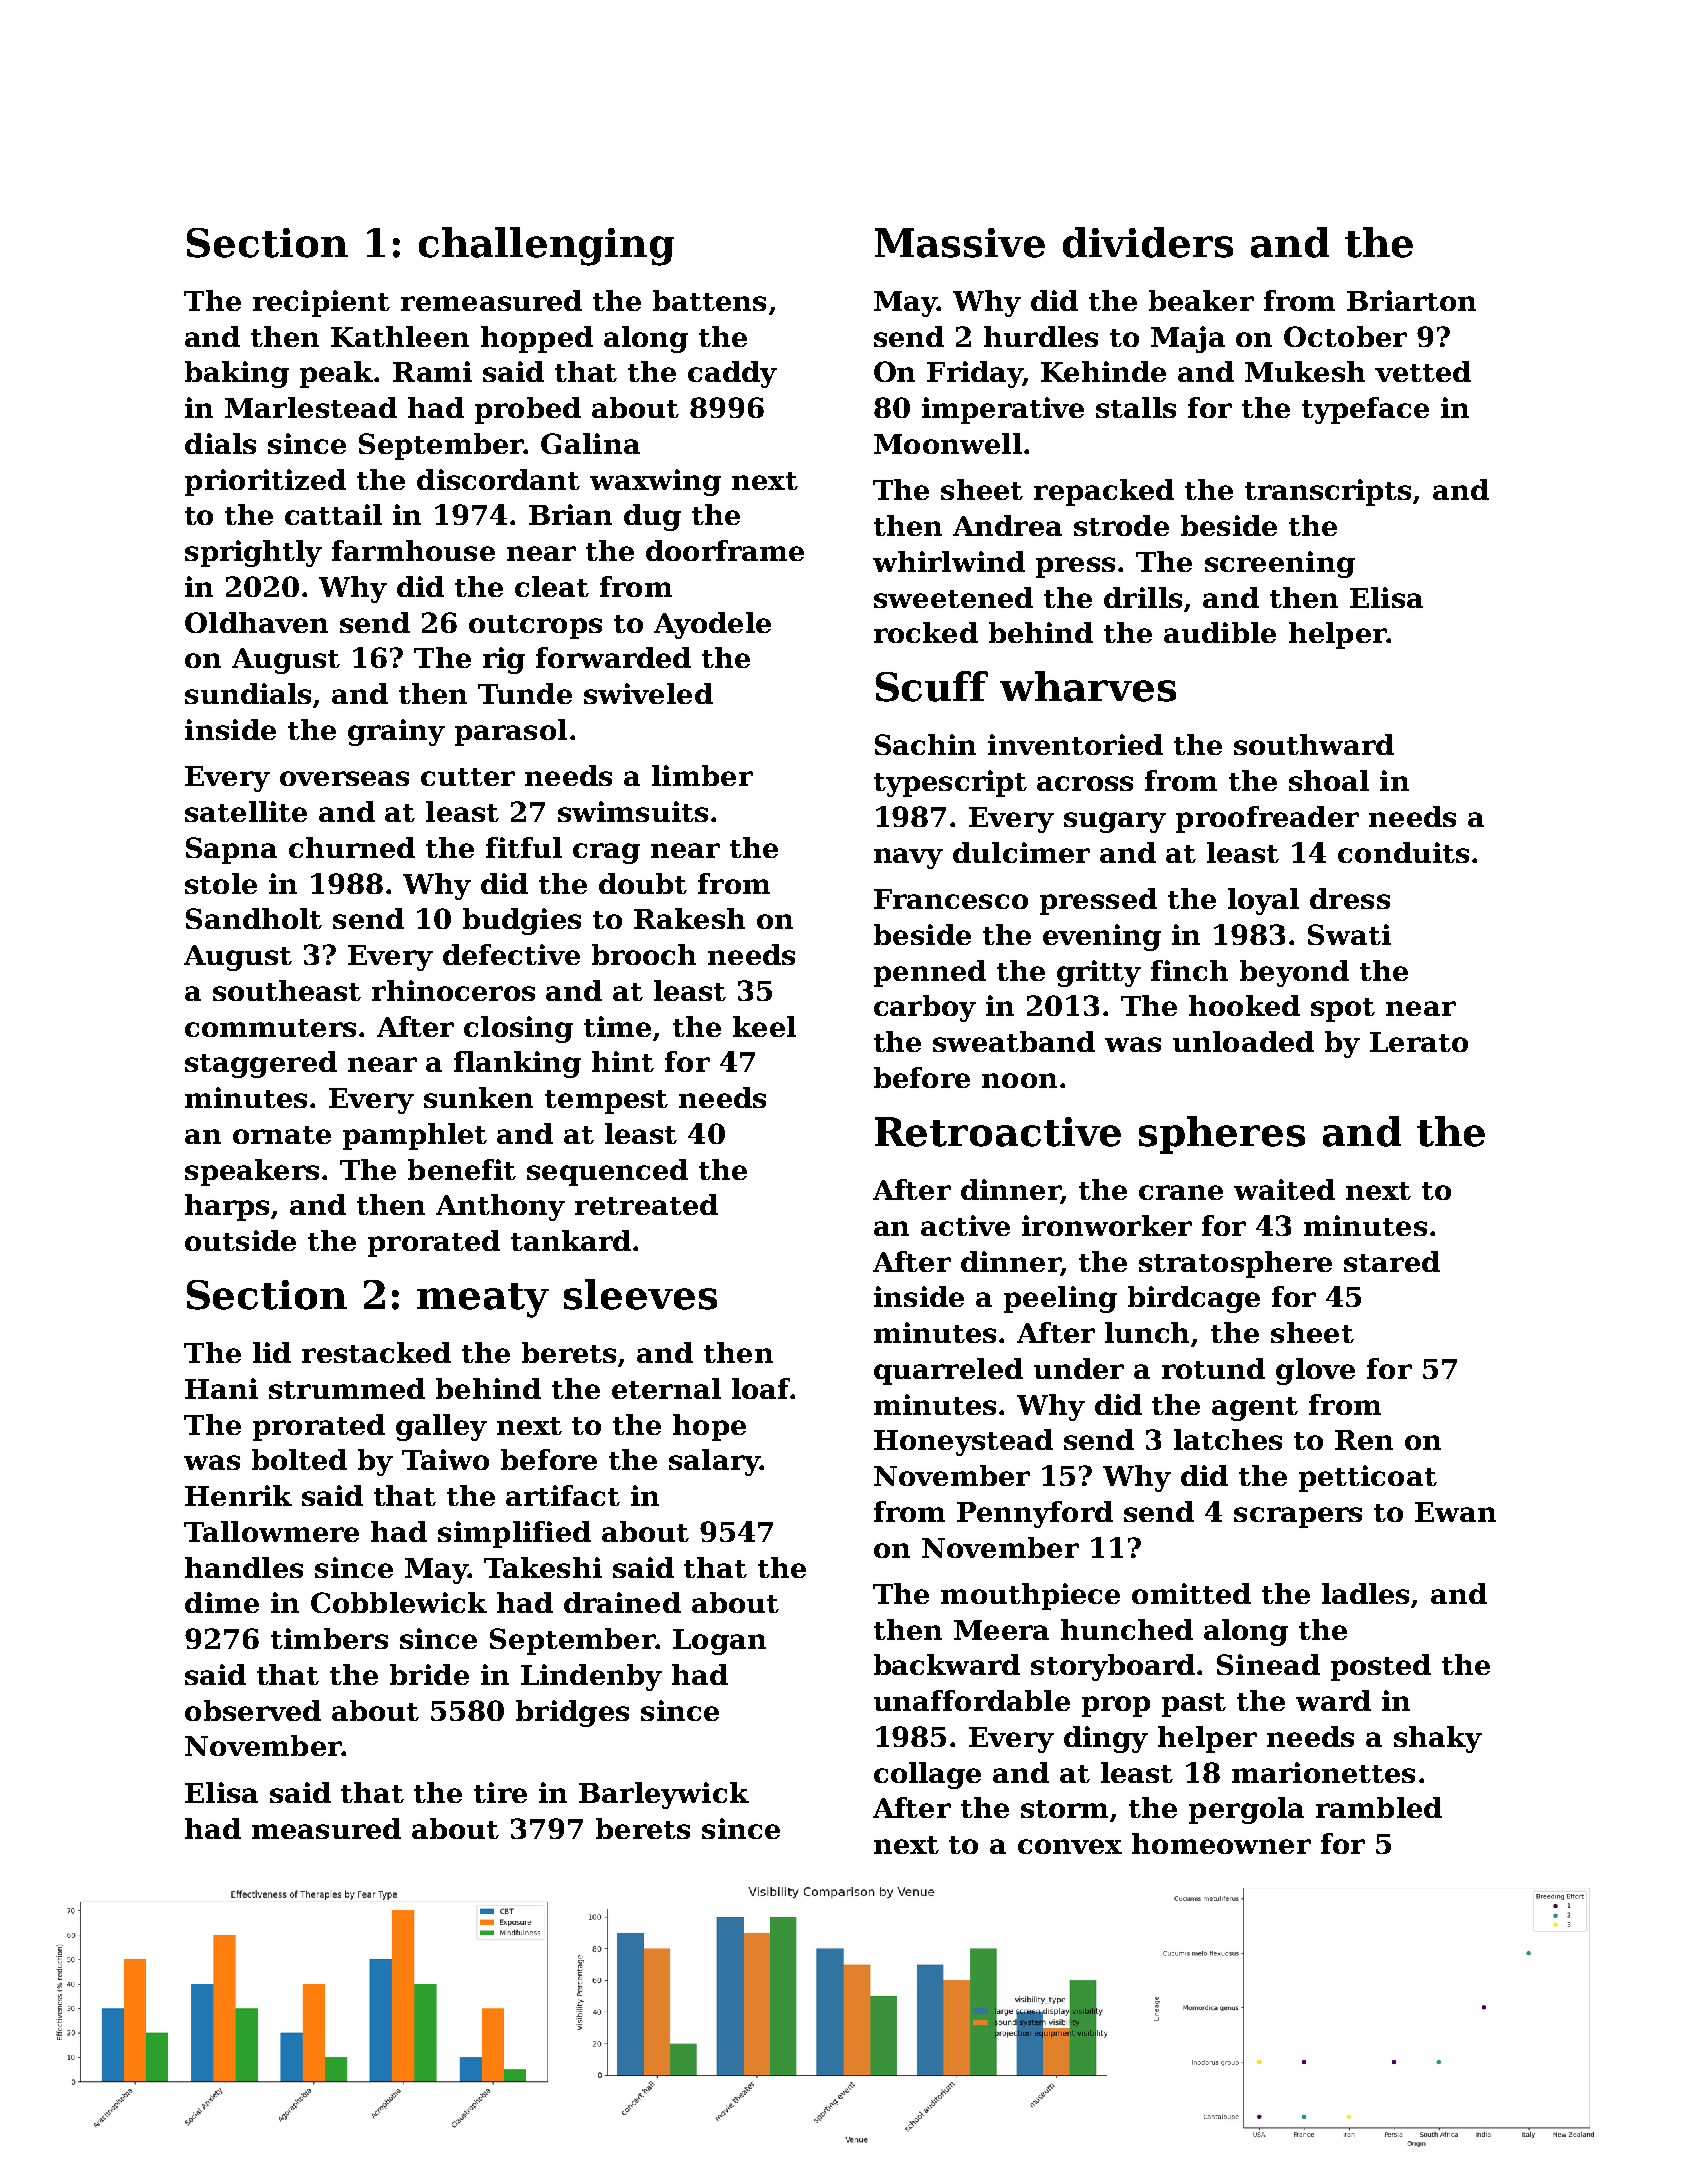  I want to click on convex, so click(1070, 1846).
